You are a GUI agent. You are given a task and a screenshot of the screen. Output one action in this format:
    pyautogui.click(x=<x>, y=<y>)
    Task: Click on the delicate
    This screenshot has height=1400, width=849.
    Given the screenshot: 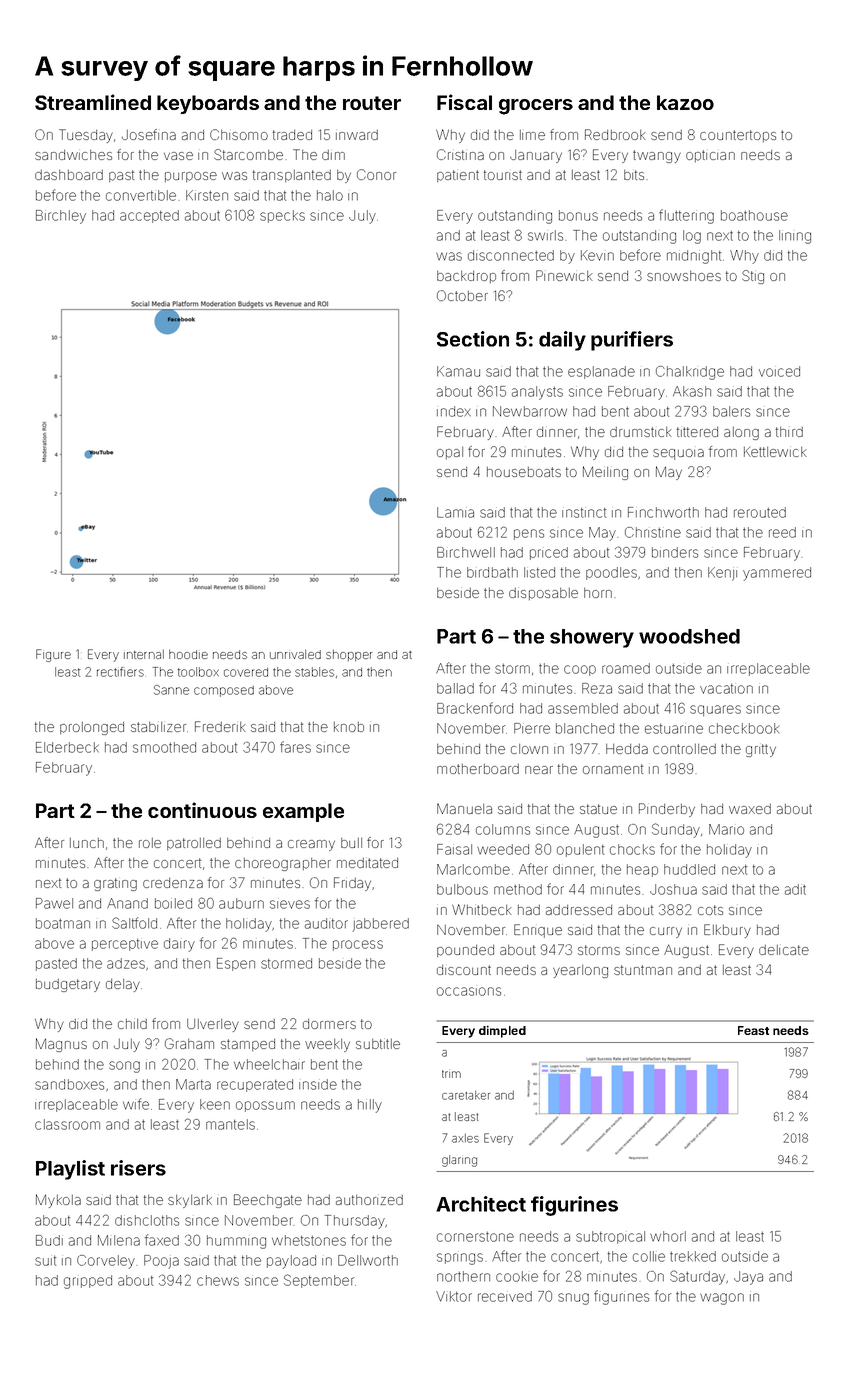 What is the action you would take?
    pyautogui.click(x=784, y=950)
